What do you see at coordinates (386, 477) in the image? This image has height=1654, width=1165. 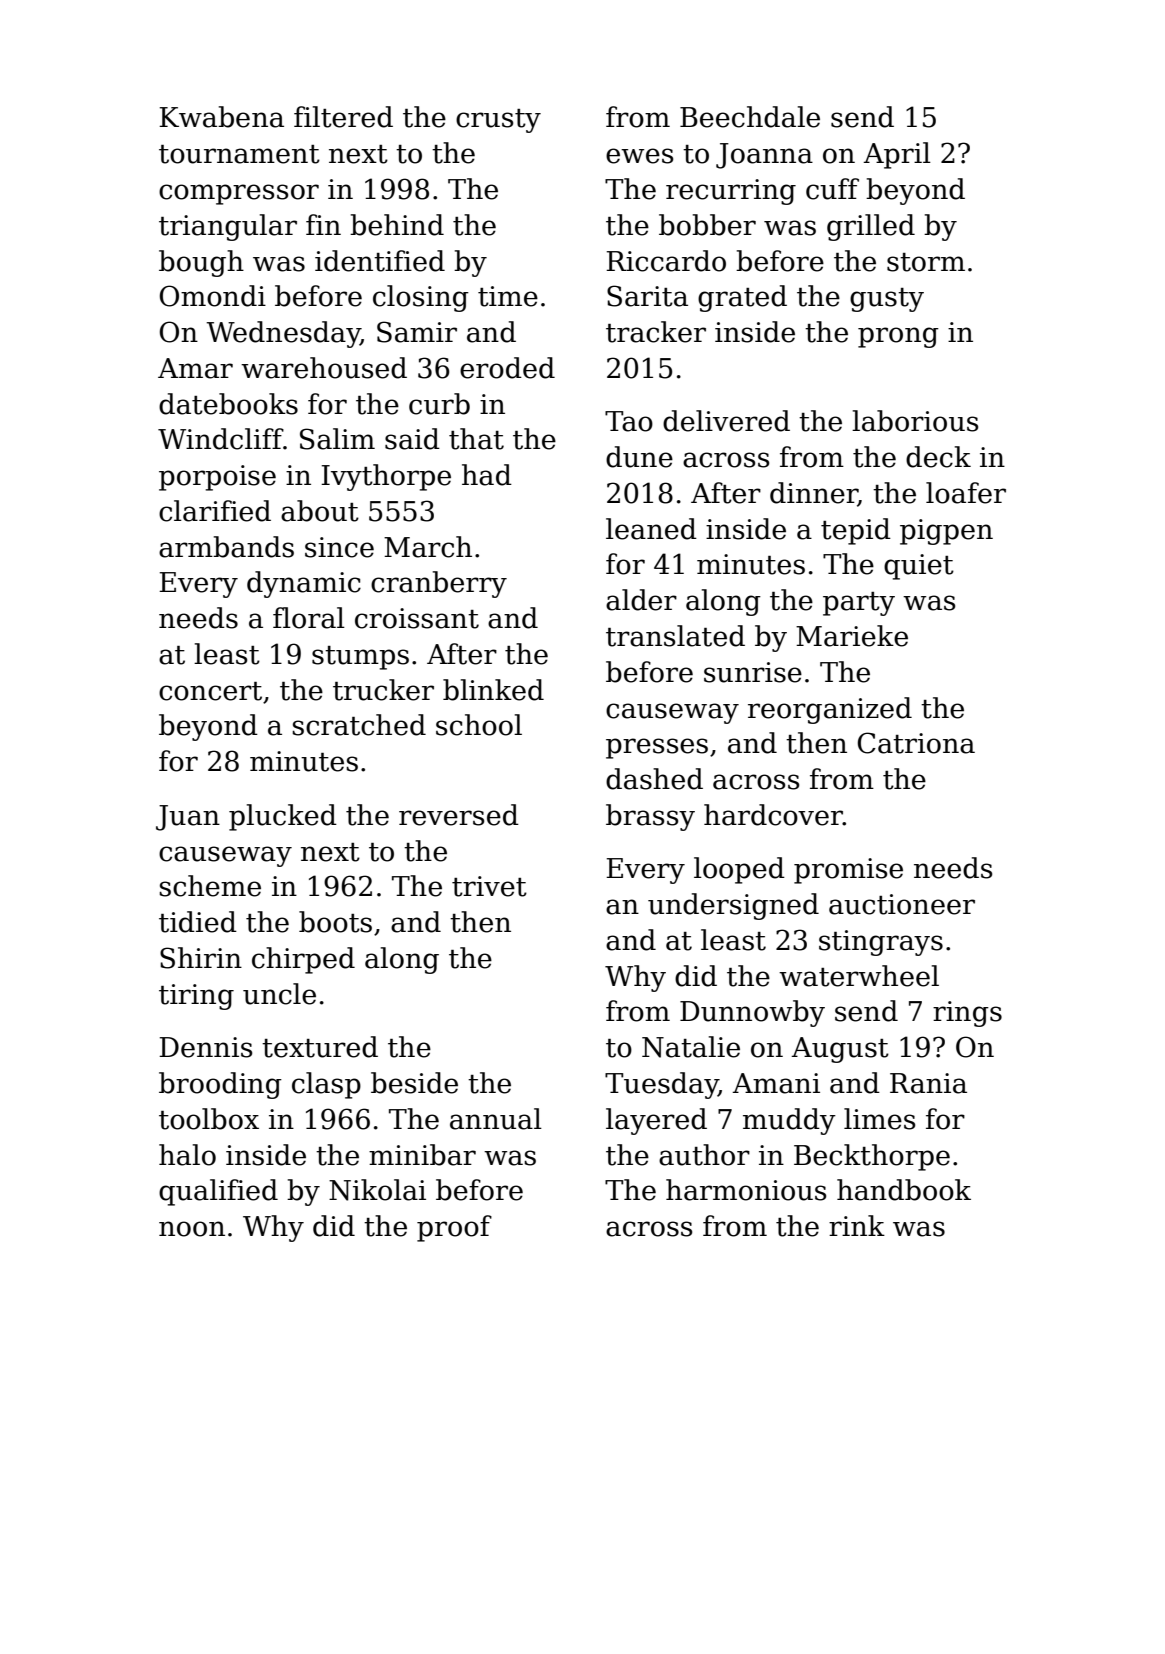 I see `Ivythorpe` at bounding box center [386, 477].
